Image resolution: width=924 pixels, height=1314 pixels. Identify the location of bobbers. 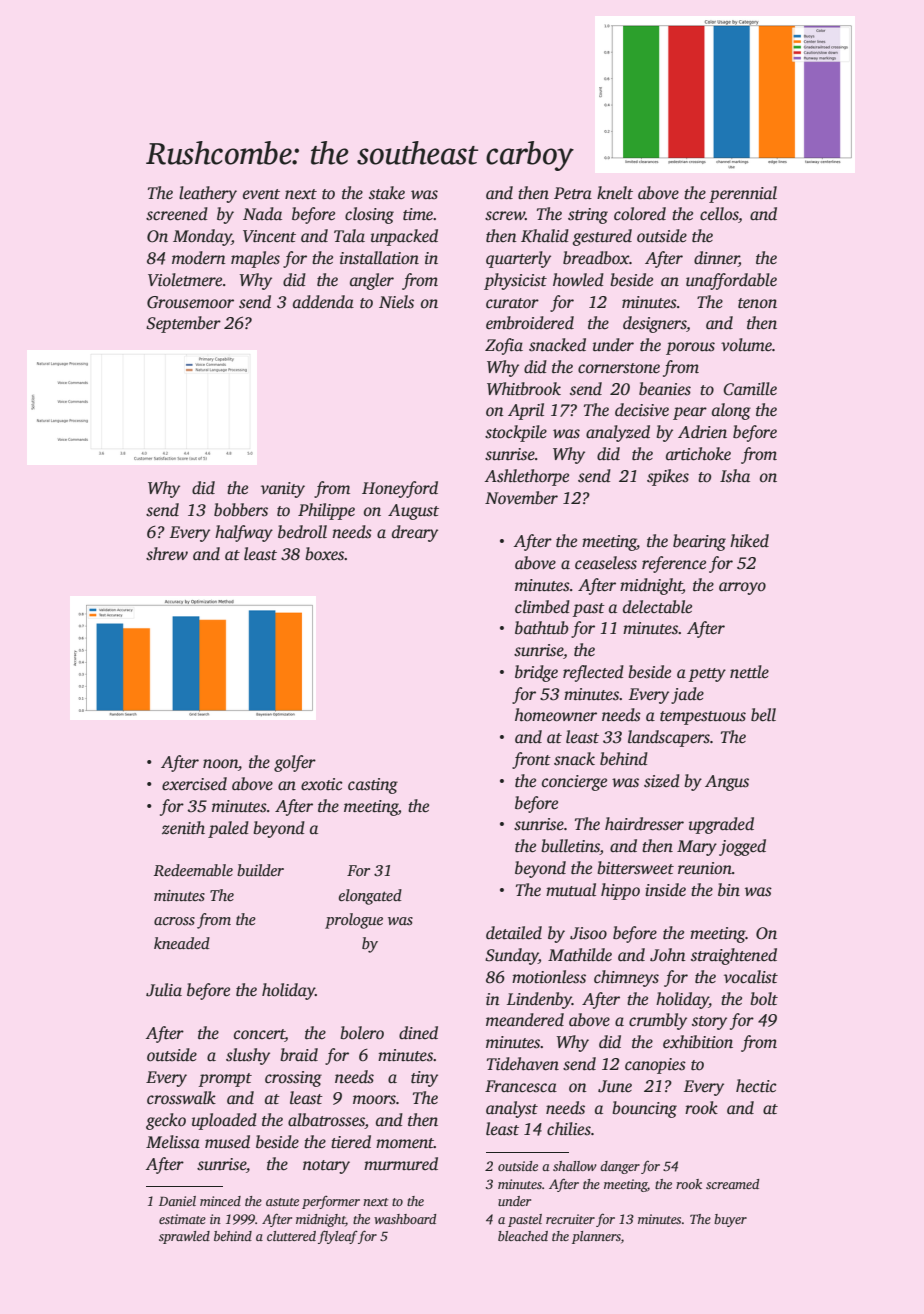
(241, 510).
